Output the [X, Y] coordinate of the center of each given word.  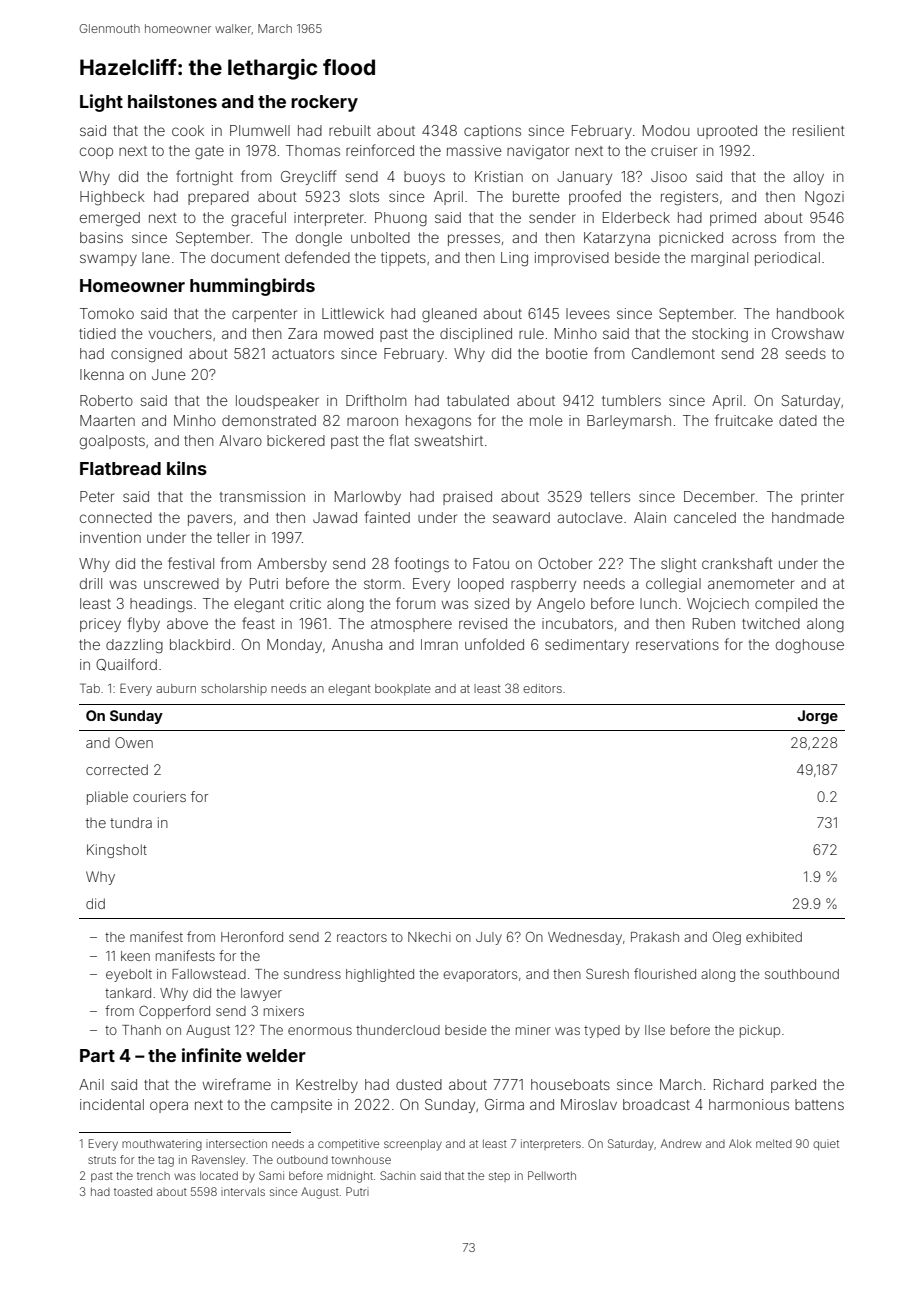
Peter [97, 496]
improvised [572, 259]
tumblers [631, 400]
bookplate [403, 690]
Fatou [491, 563]
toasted [133, 1191]
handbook [810, 313]
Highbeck [112, 198]
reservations [677, 644]
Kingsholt [117, 851]
